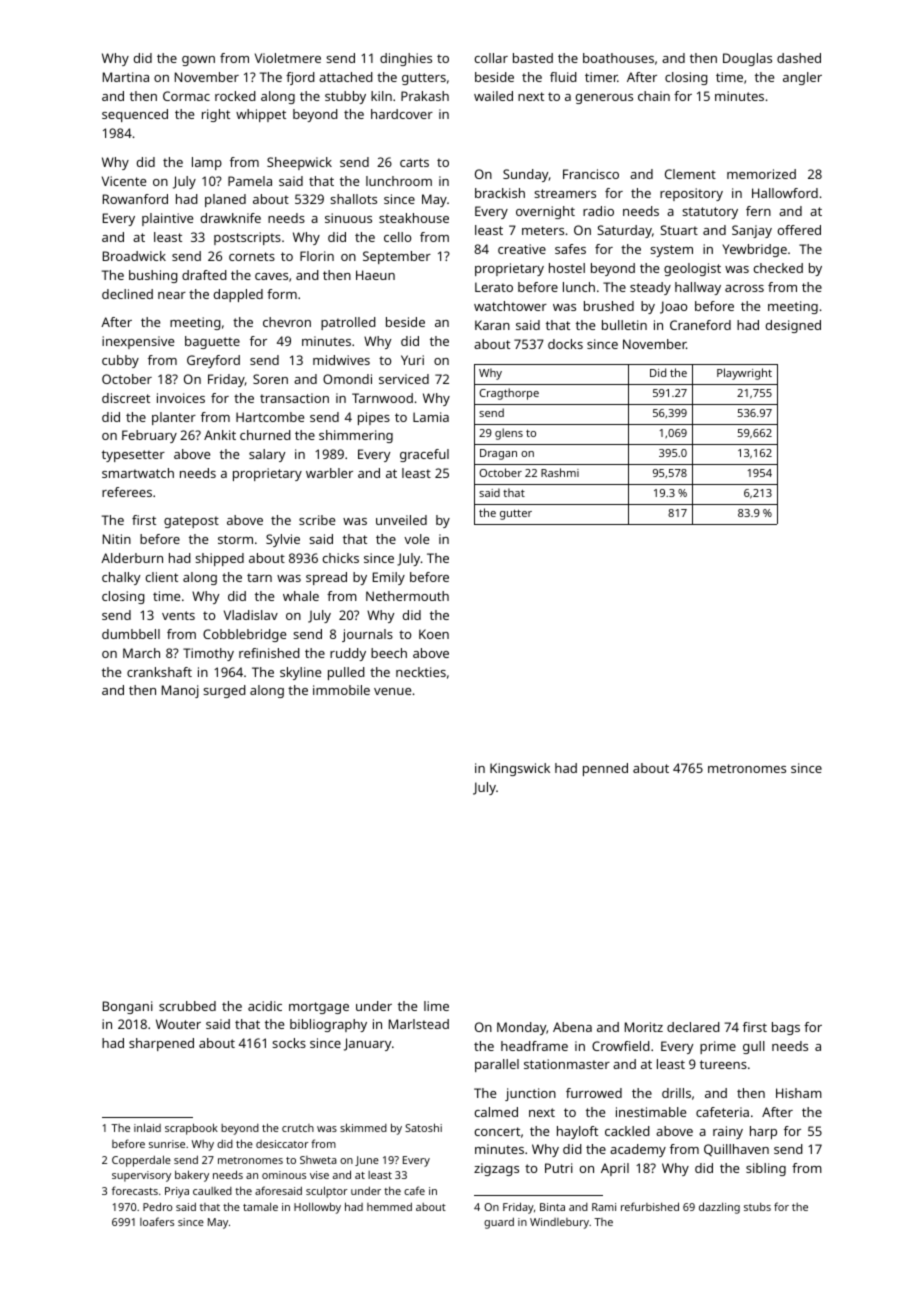  What do you see at coordinates (141, 1161) in the page?
I see `Copperdale` at bounding box center [141, 1161].
